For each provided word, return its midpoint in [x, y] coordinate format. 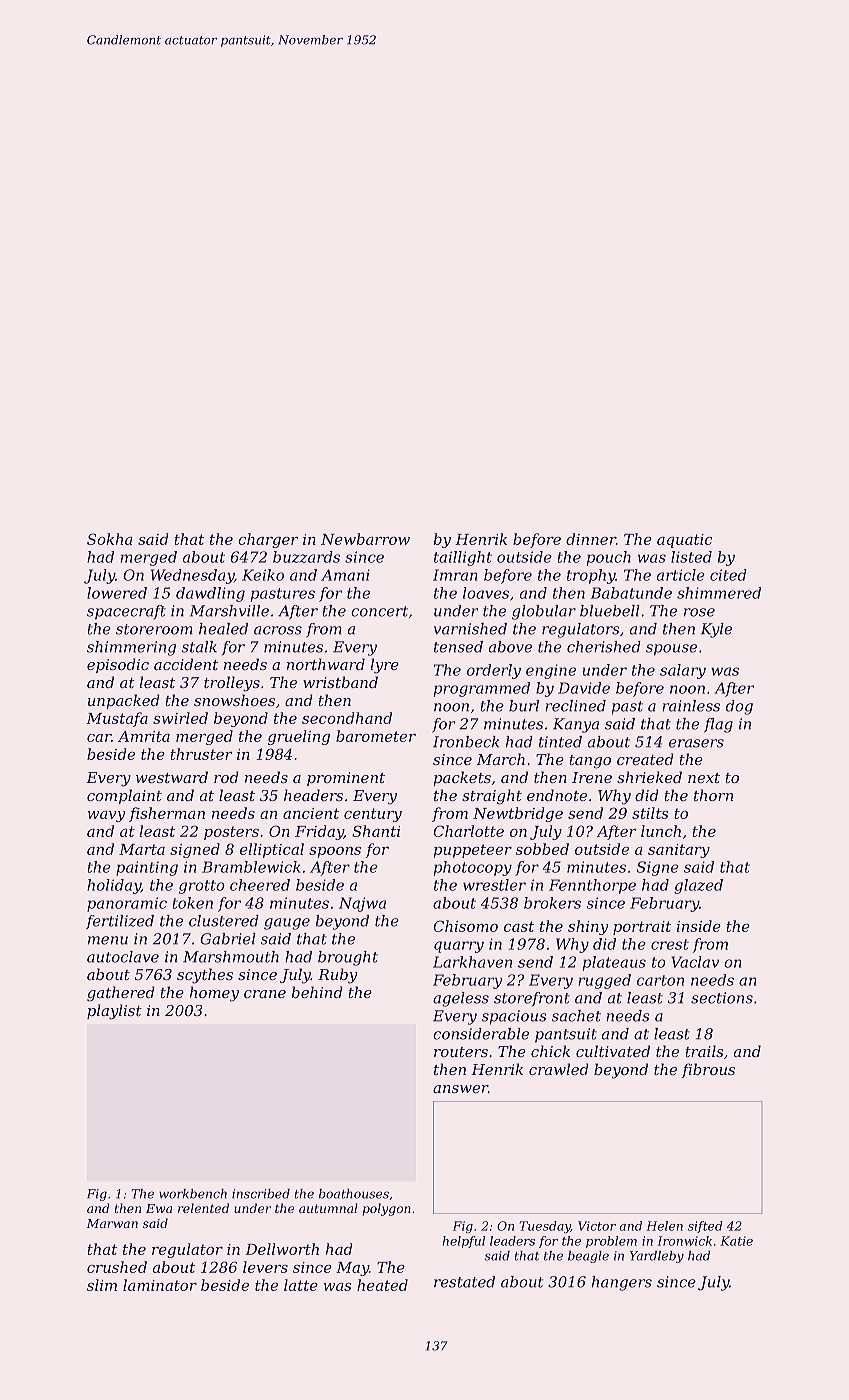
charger [268, 540]
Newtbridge [518, 814]
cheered [260, 885]
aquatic [684, 541]
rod [226, 777]
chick [550, 1051]
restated [464, 1282]
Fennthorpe [592, 886]
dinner [591, 539]
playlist [114, 1012]
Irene [592, 777]
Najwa [362, 904]
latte [301, 1285]
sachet [576, 1016]
